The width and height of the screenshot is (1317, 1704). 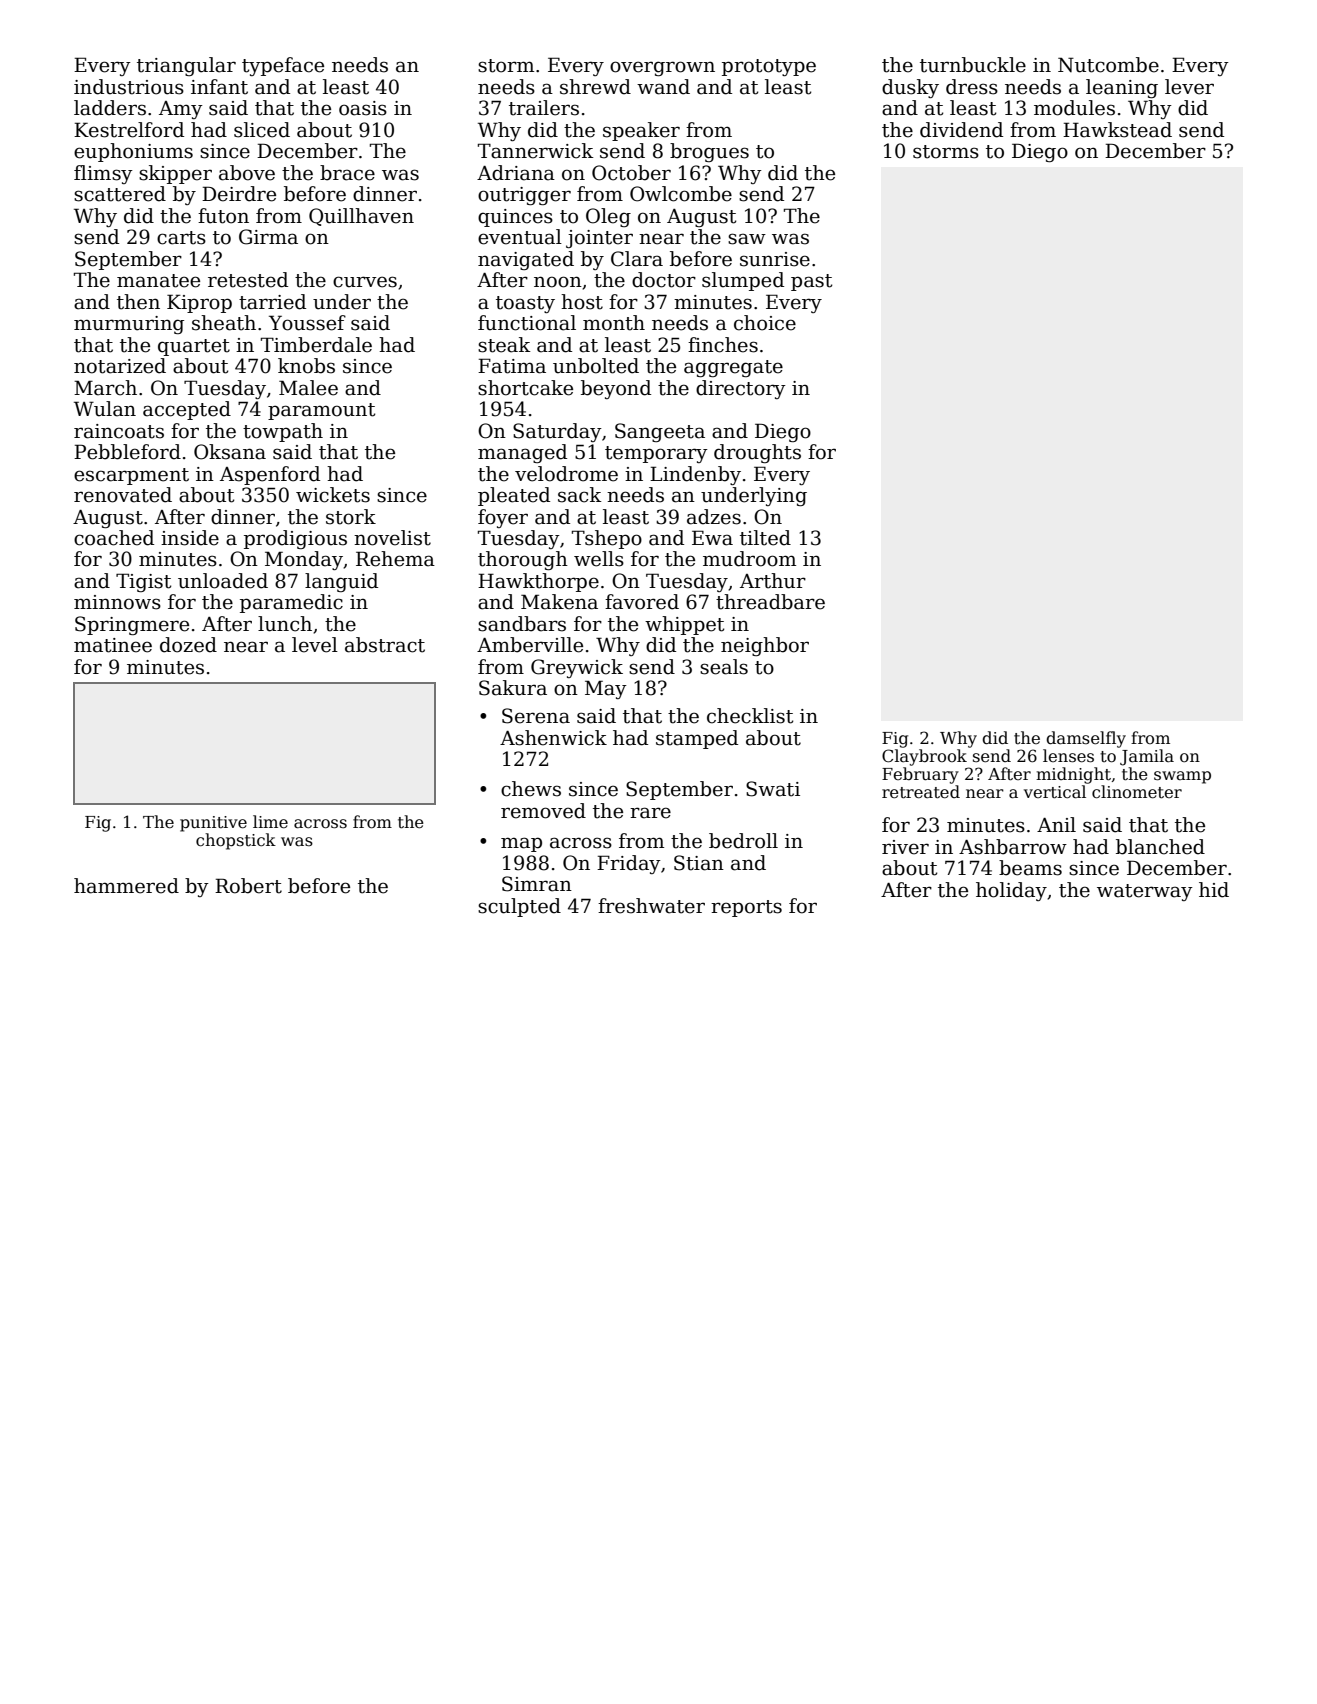 What do you see at coordinates (270, 822) in the screenshot?
I see `lime` at bounding box center [270, 822].
